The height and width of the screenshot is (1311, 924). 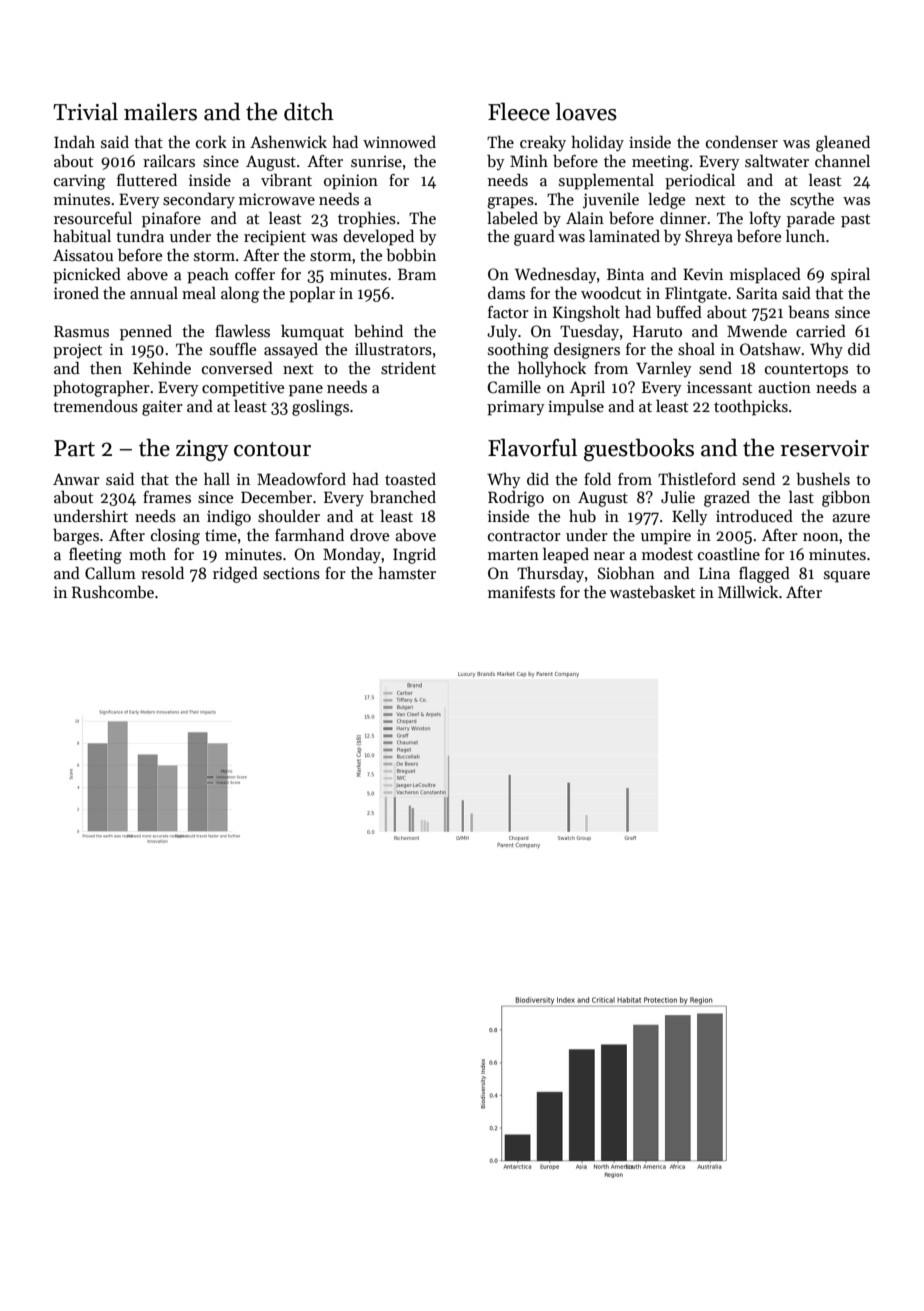 What do you see at coordinates (748, 591) in the screenshot?
I see `Millwick` at bounding box center [748, 591].
